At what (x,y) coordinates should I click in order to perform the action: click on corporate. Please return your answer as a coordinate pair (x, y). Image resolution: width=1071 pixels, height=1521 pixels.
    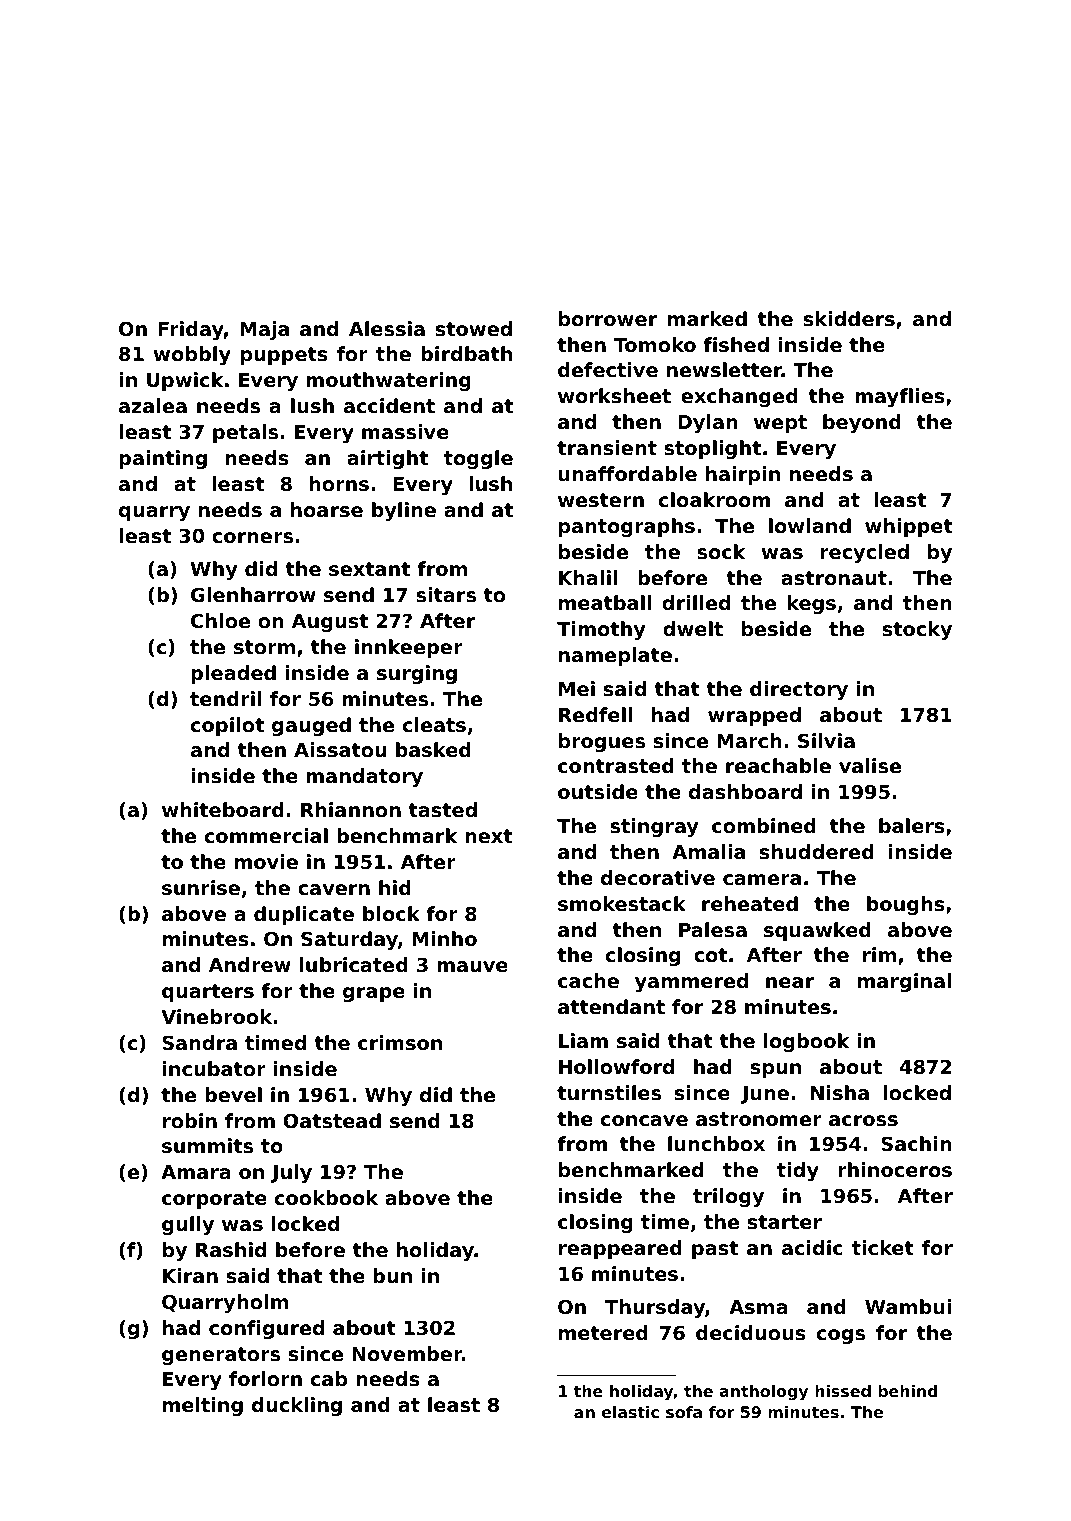
    Looking at the image, I should click on (214, 1200).
